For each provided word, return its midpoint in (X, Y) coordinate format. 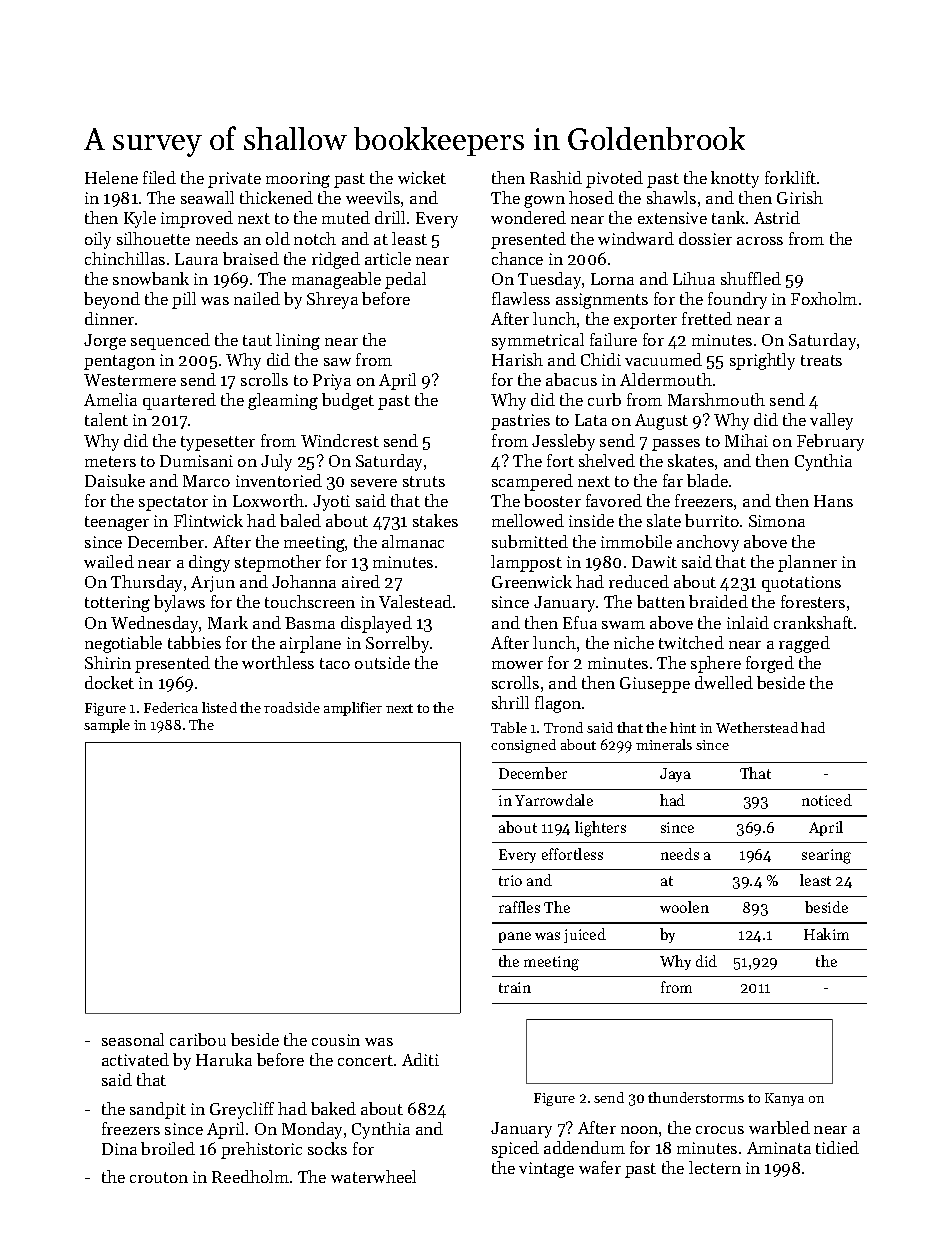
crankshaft (813, 622)
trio (510, 880)
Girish (800, 197)
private (234, 180)
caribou (198, 1039)
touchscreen (310, 601)
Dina (119, 1149)
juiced (585, 935)
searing (826, 856)
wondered (528, 217)
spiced (515, 1149)
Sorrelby (397, 644)
